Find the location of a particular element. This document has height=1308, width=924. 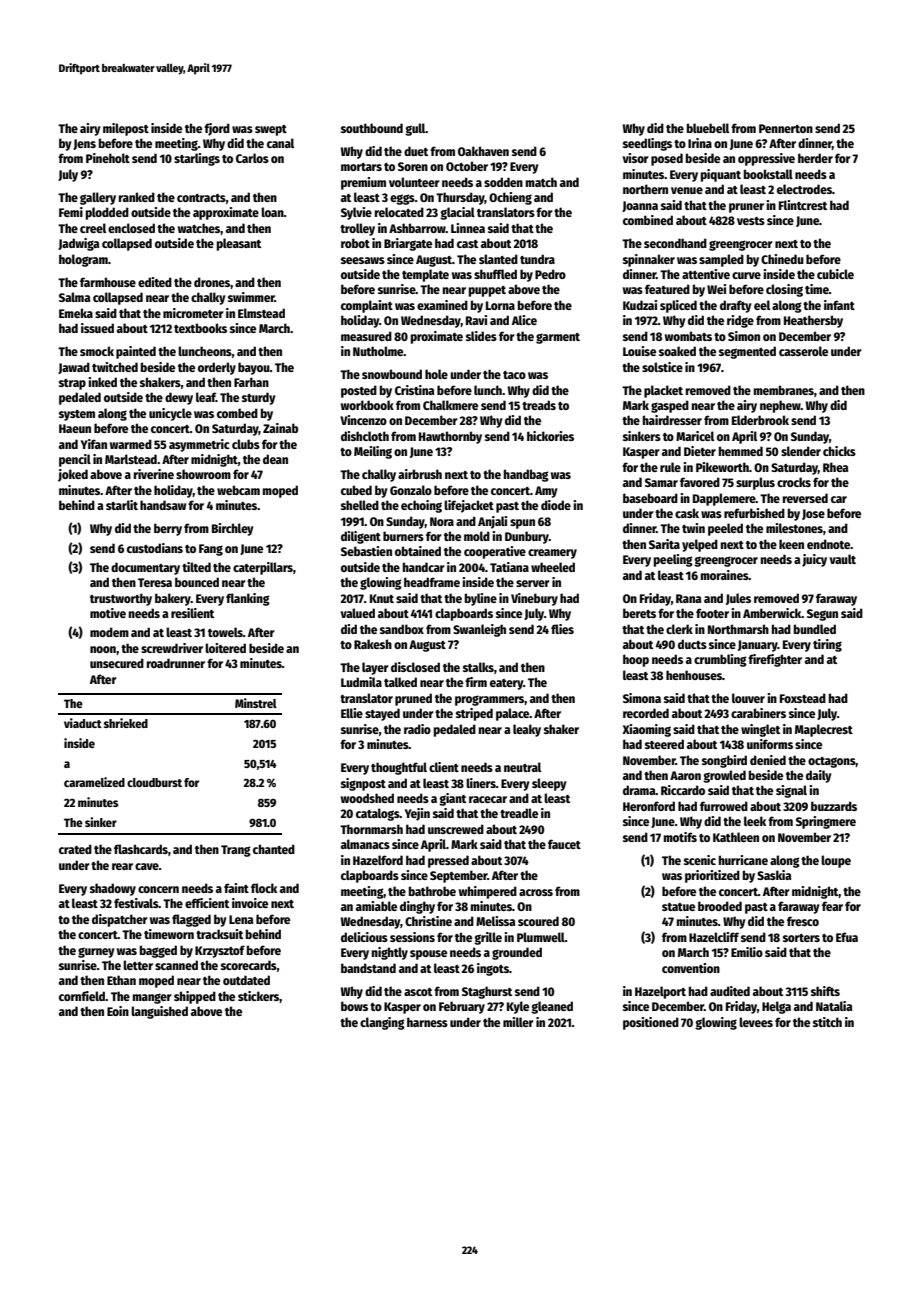

Vincenzo is located at coordinates (363, 420).
